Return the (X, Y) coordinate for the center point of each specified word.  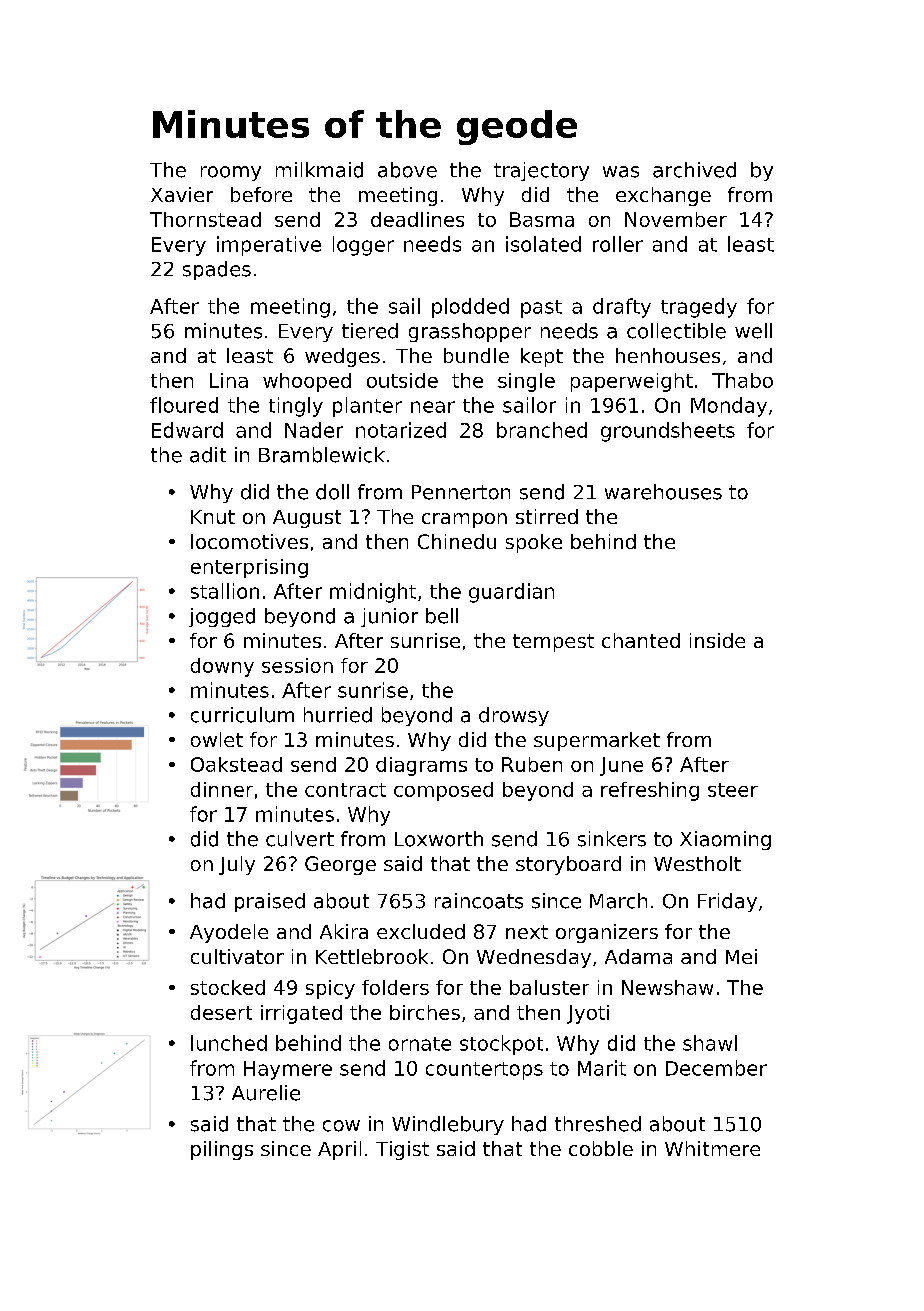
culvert (300, 839)
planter (367, 407)
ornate (420, 1044)
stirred (547, 516)
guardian (511, 593)
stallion (225, 591)
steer (733, 790)
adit (208, 455)
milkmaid (319, 170)
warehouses (663, 492)
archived (694, 170)
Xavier (182, 194)
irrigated (301, 1014)
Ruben (532, 764)
